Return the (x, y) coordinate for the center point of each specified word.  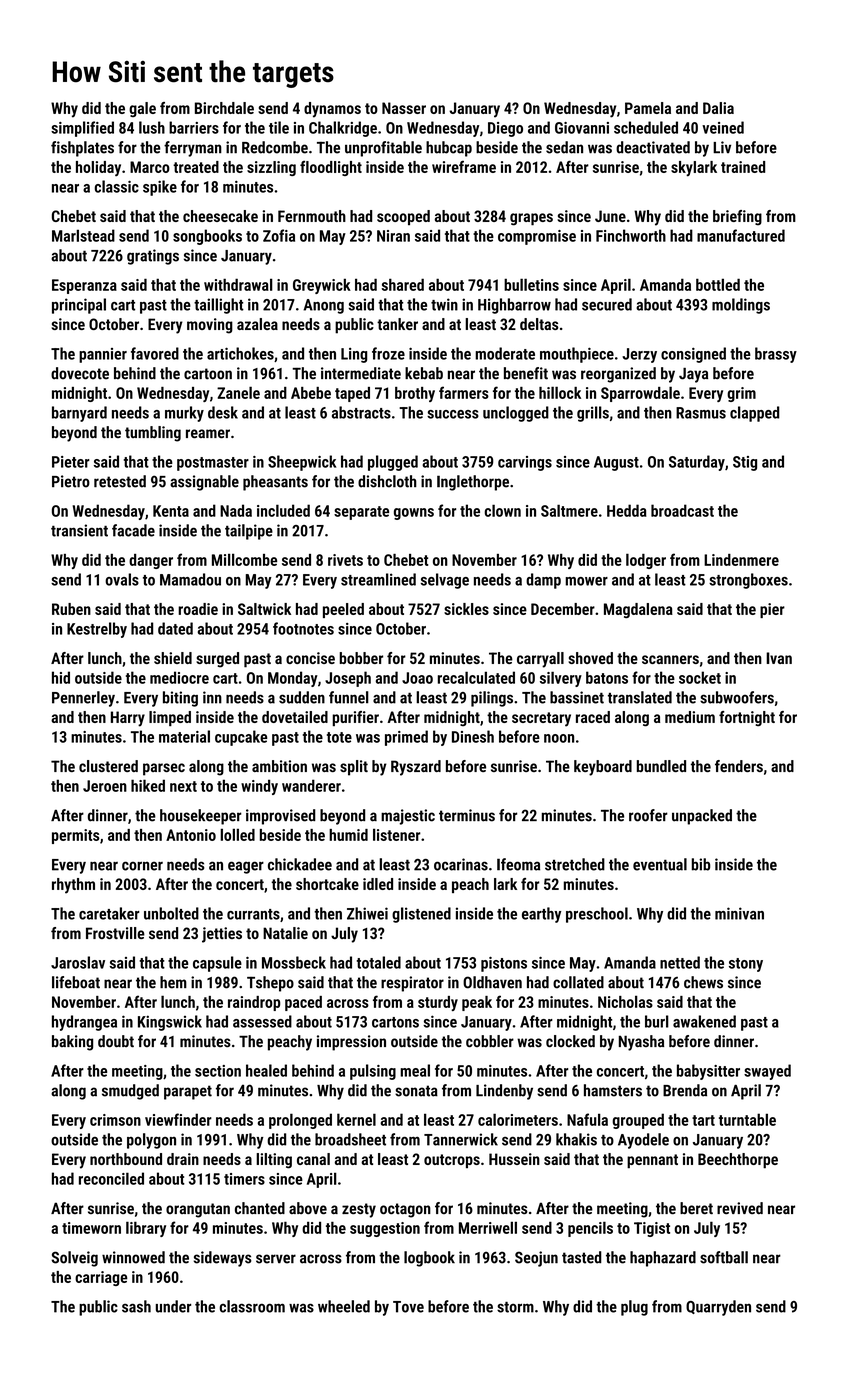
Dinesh (473, 736)
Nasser (404, 108)
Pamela (648, 108)
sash (136, 1306)
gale (142, 109)
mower (586, 581)
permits (76, 836)
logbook (429, 1259)
